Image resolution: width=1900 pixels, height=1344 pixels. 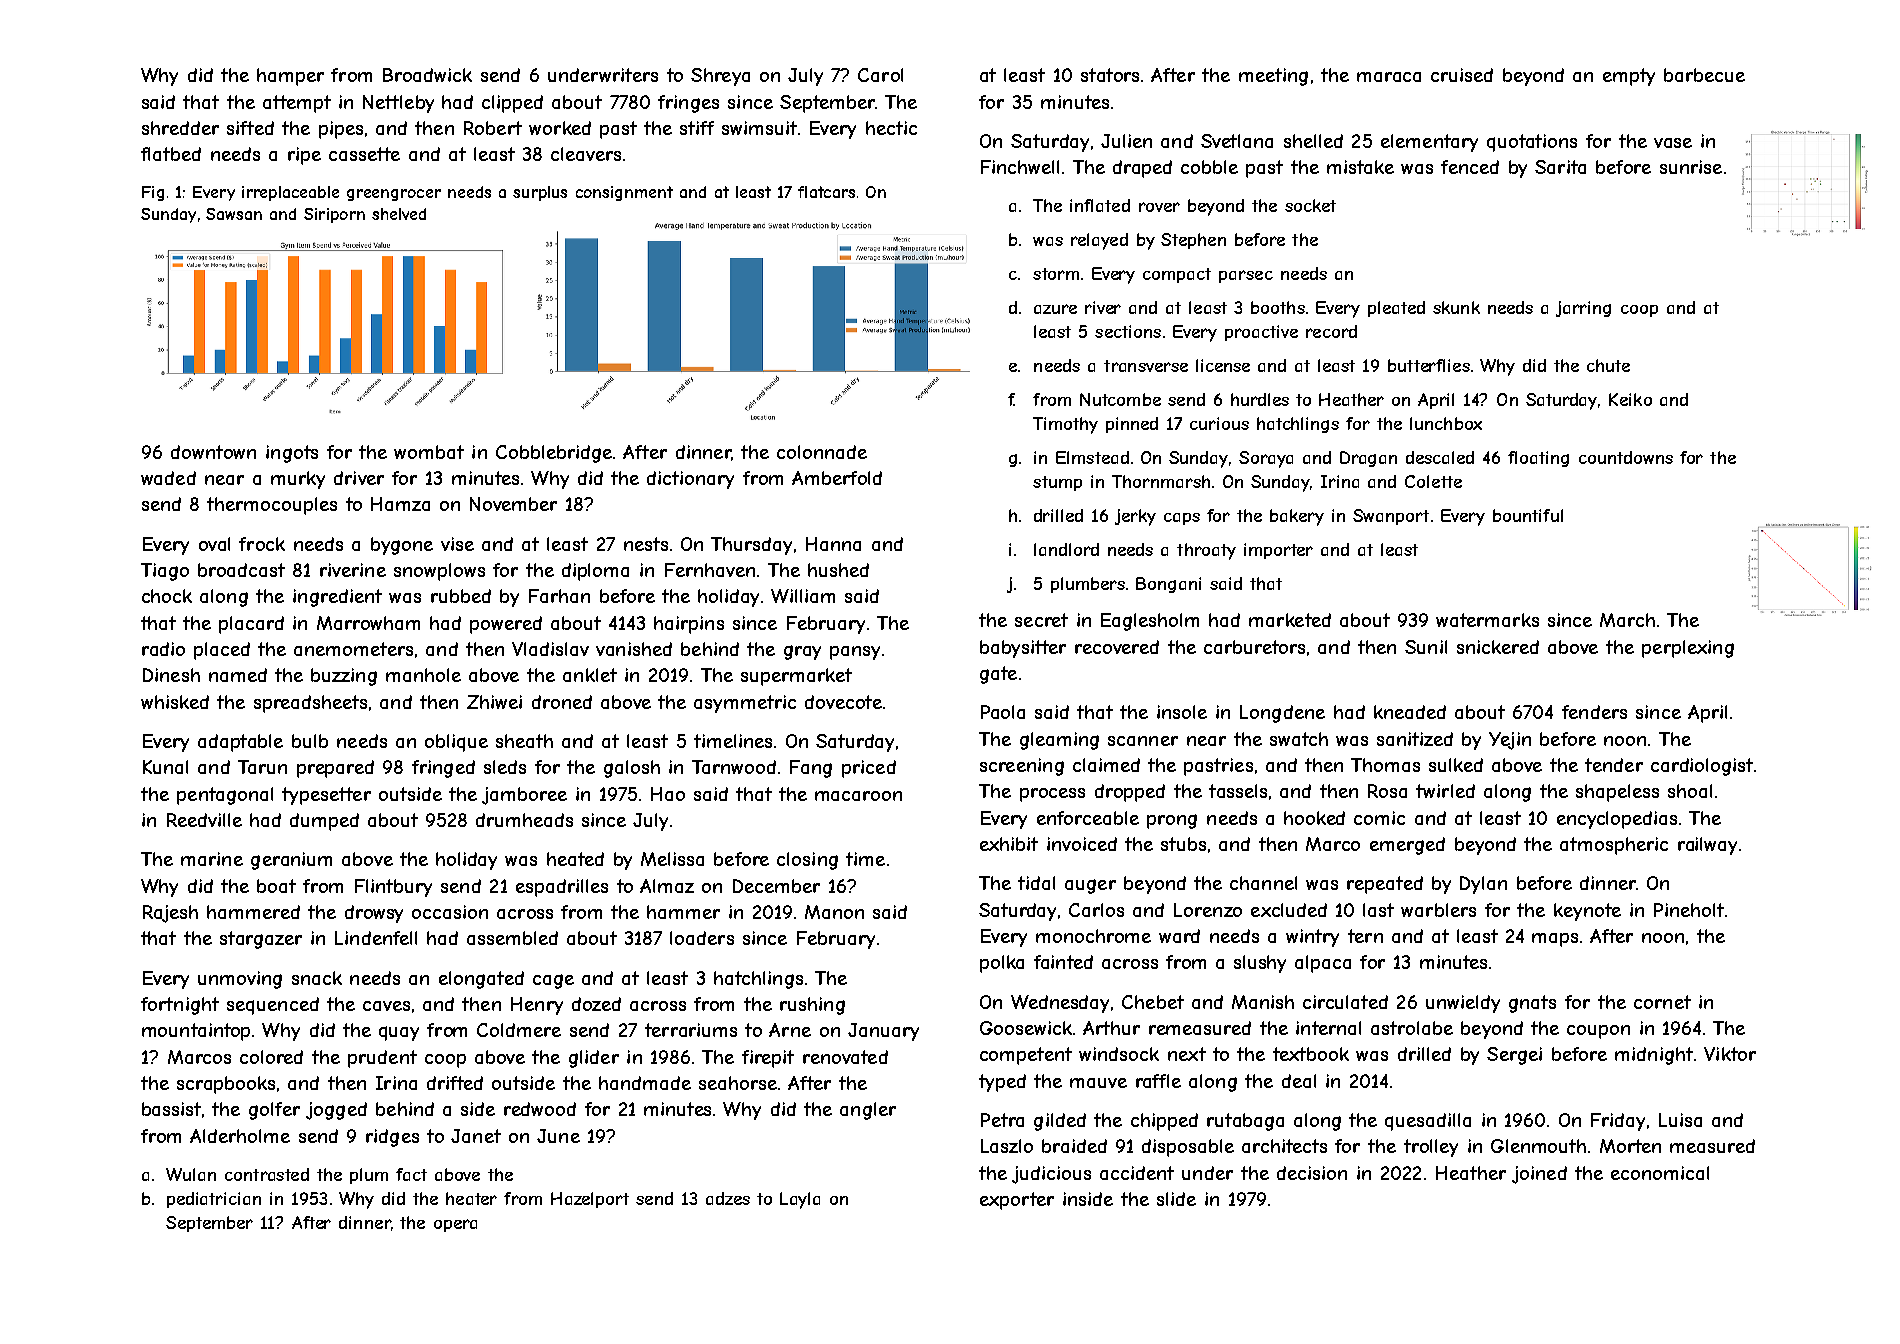 What do you see at coordinates (1297, 517) in the screenshot?
I see `bakery` at bounding box center [1297, 517].
